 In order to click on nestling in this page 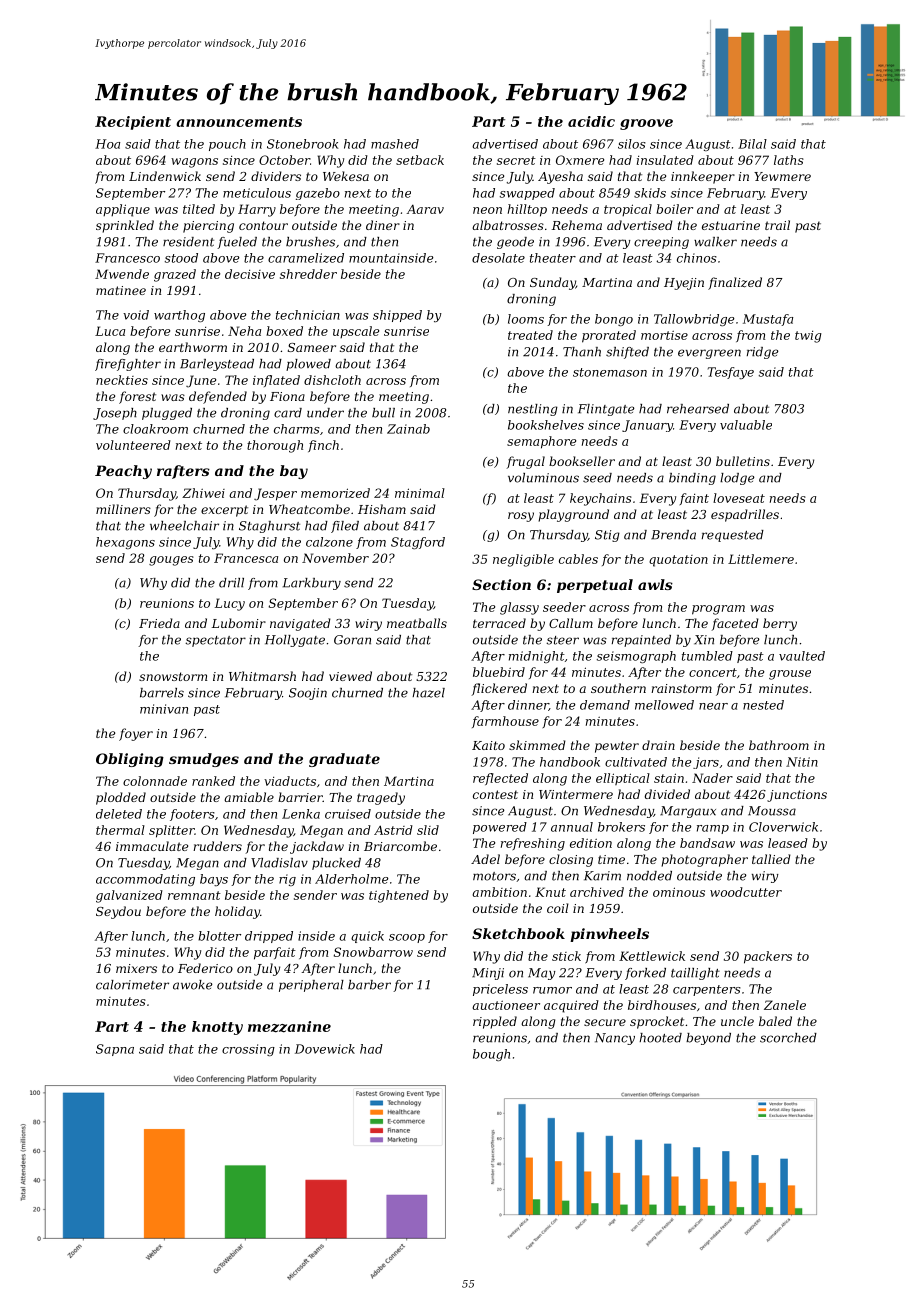, I will do `click(533, 410)`.
